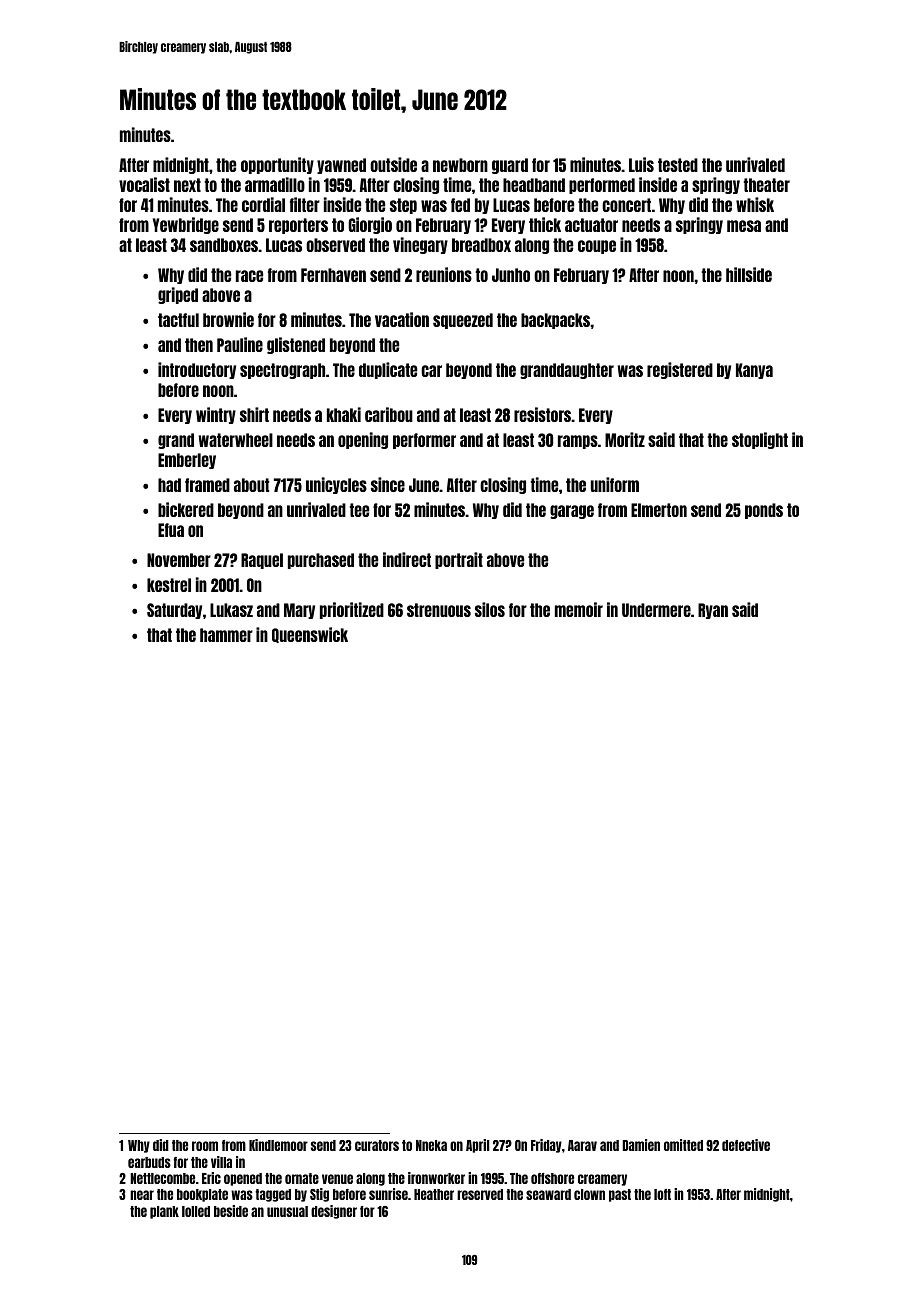 The width and height of the screenshot is (924, 1314). I want to click on strenuous, so click(439, 610).
